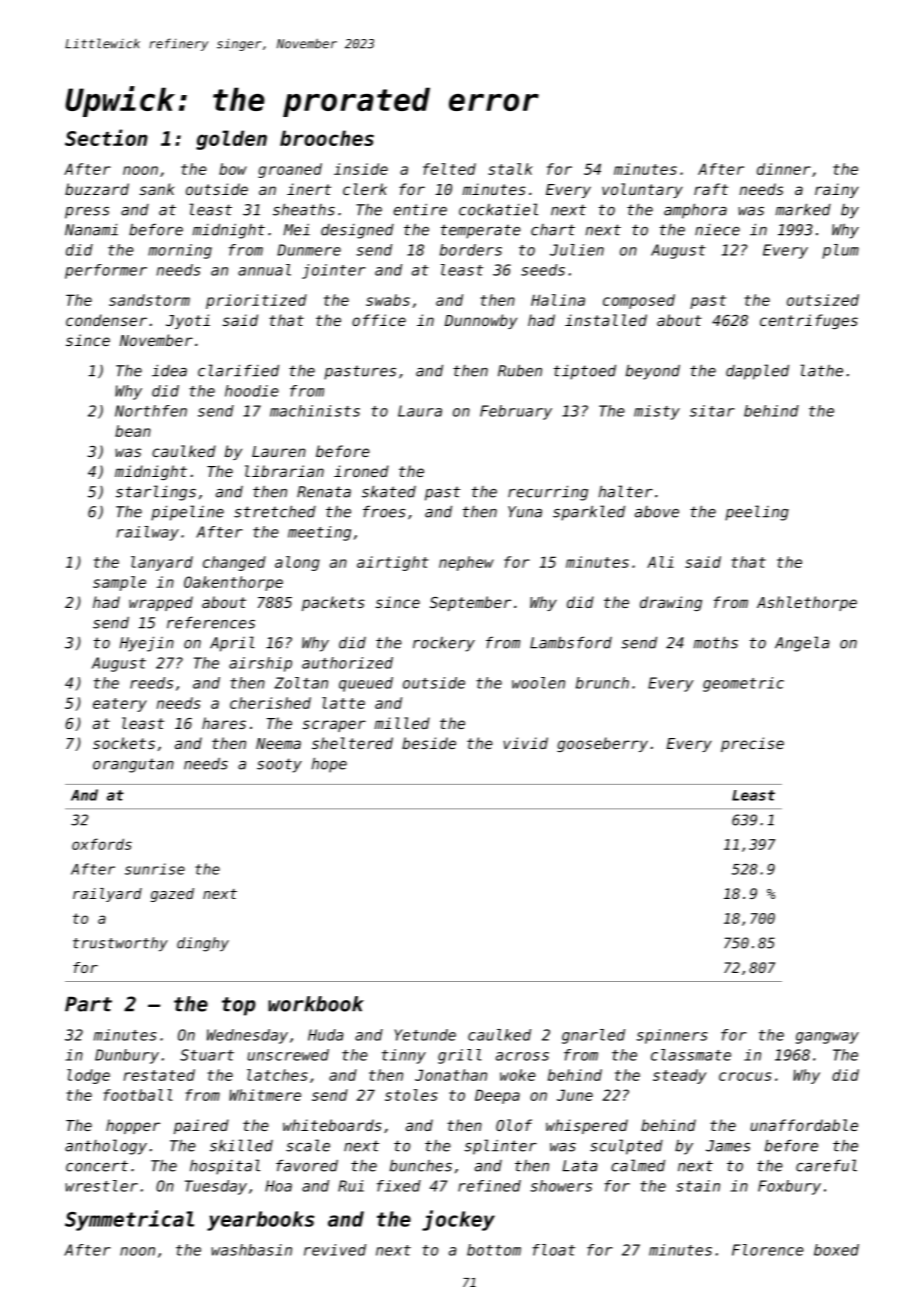  I want to click on dinghy, so click(203, 944).
